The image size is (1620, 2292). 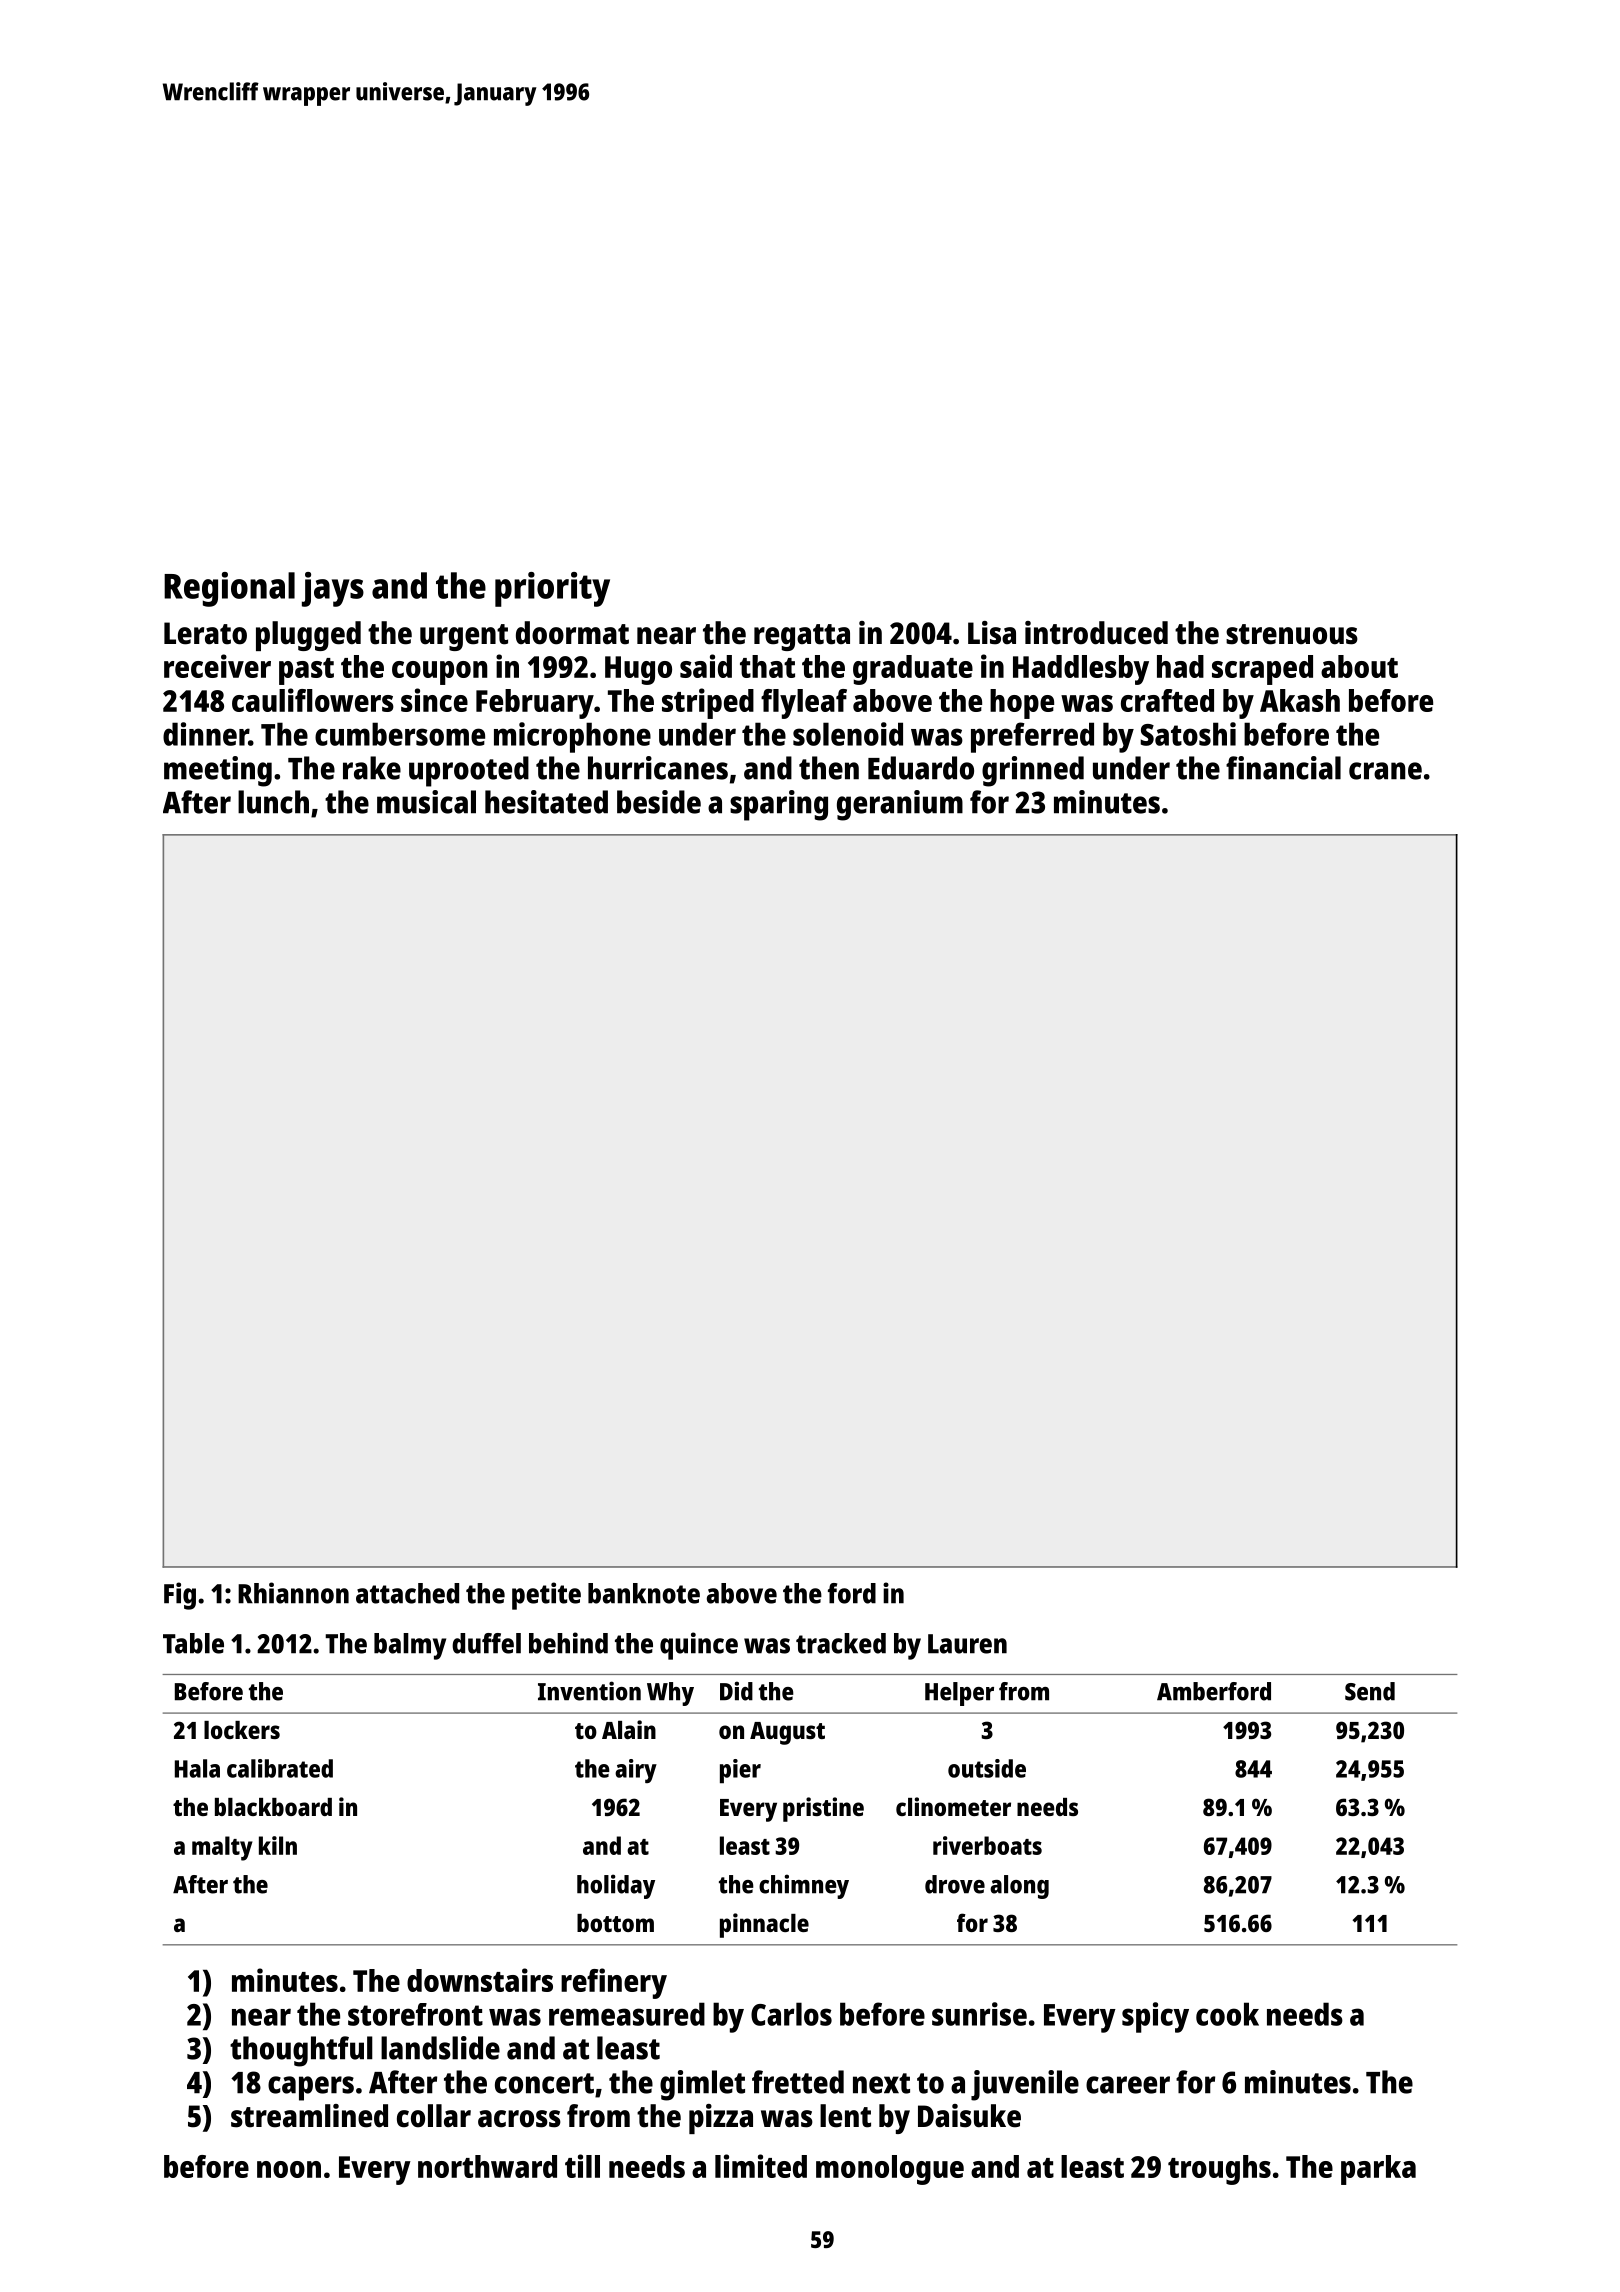 I want to click on malty, so click(x=222, y=1848).
